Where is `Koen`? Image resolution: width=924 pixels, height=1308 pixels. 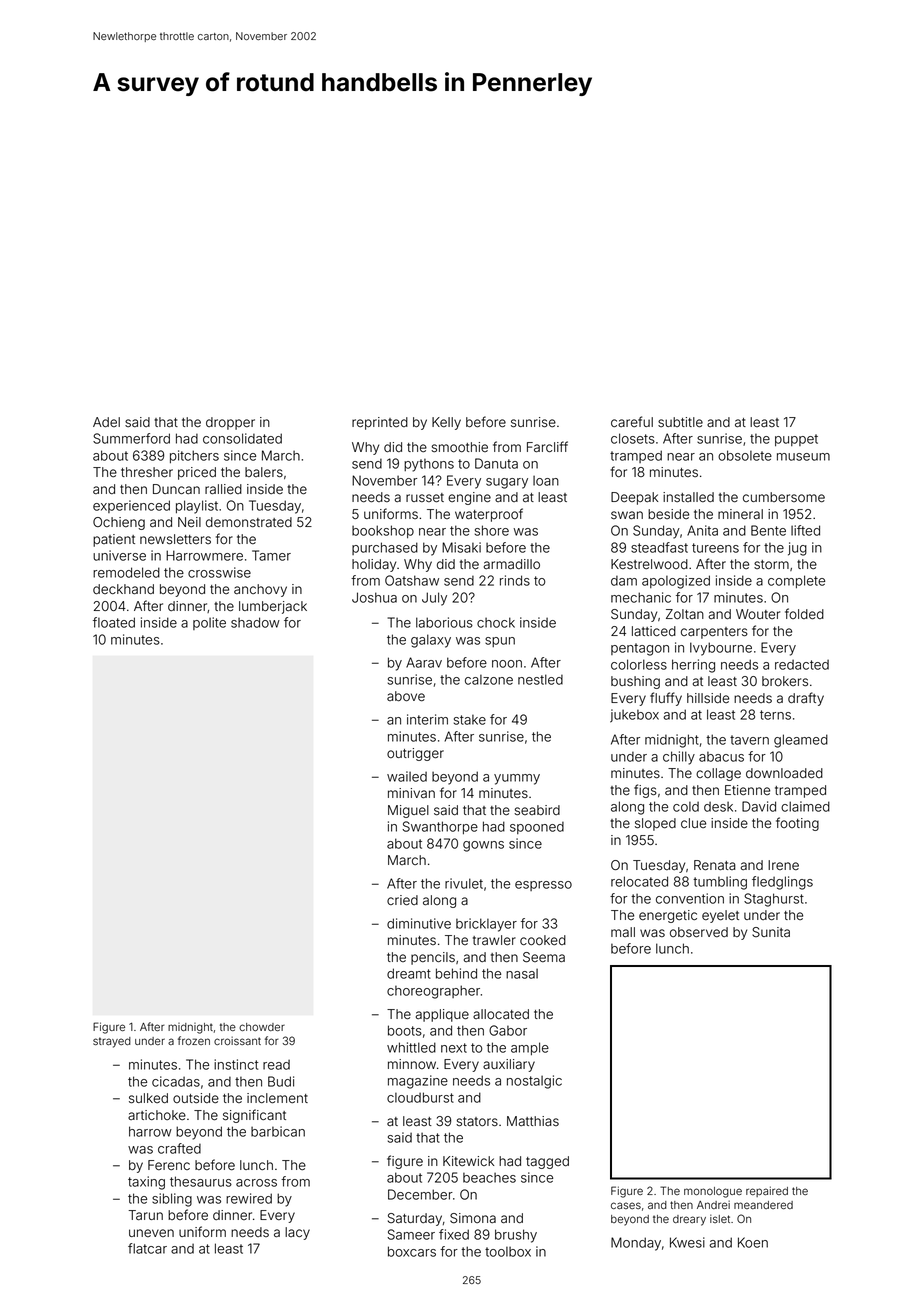
Koen is located at coordinates (753, 1242).
